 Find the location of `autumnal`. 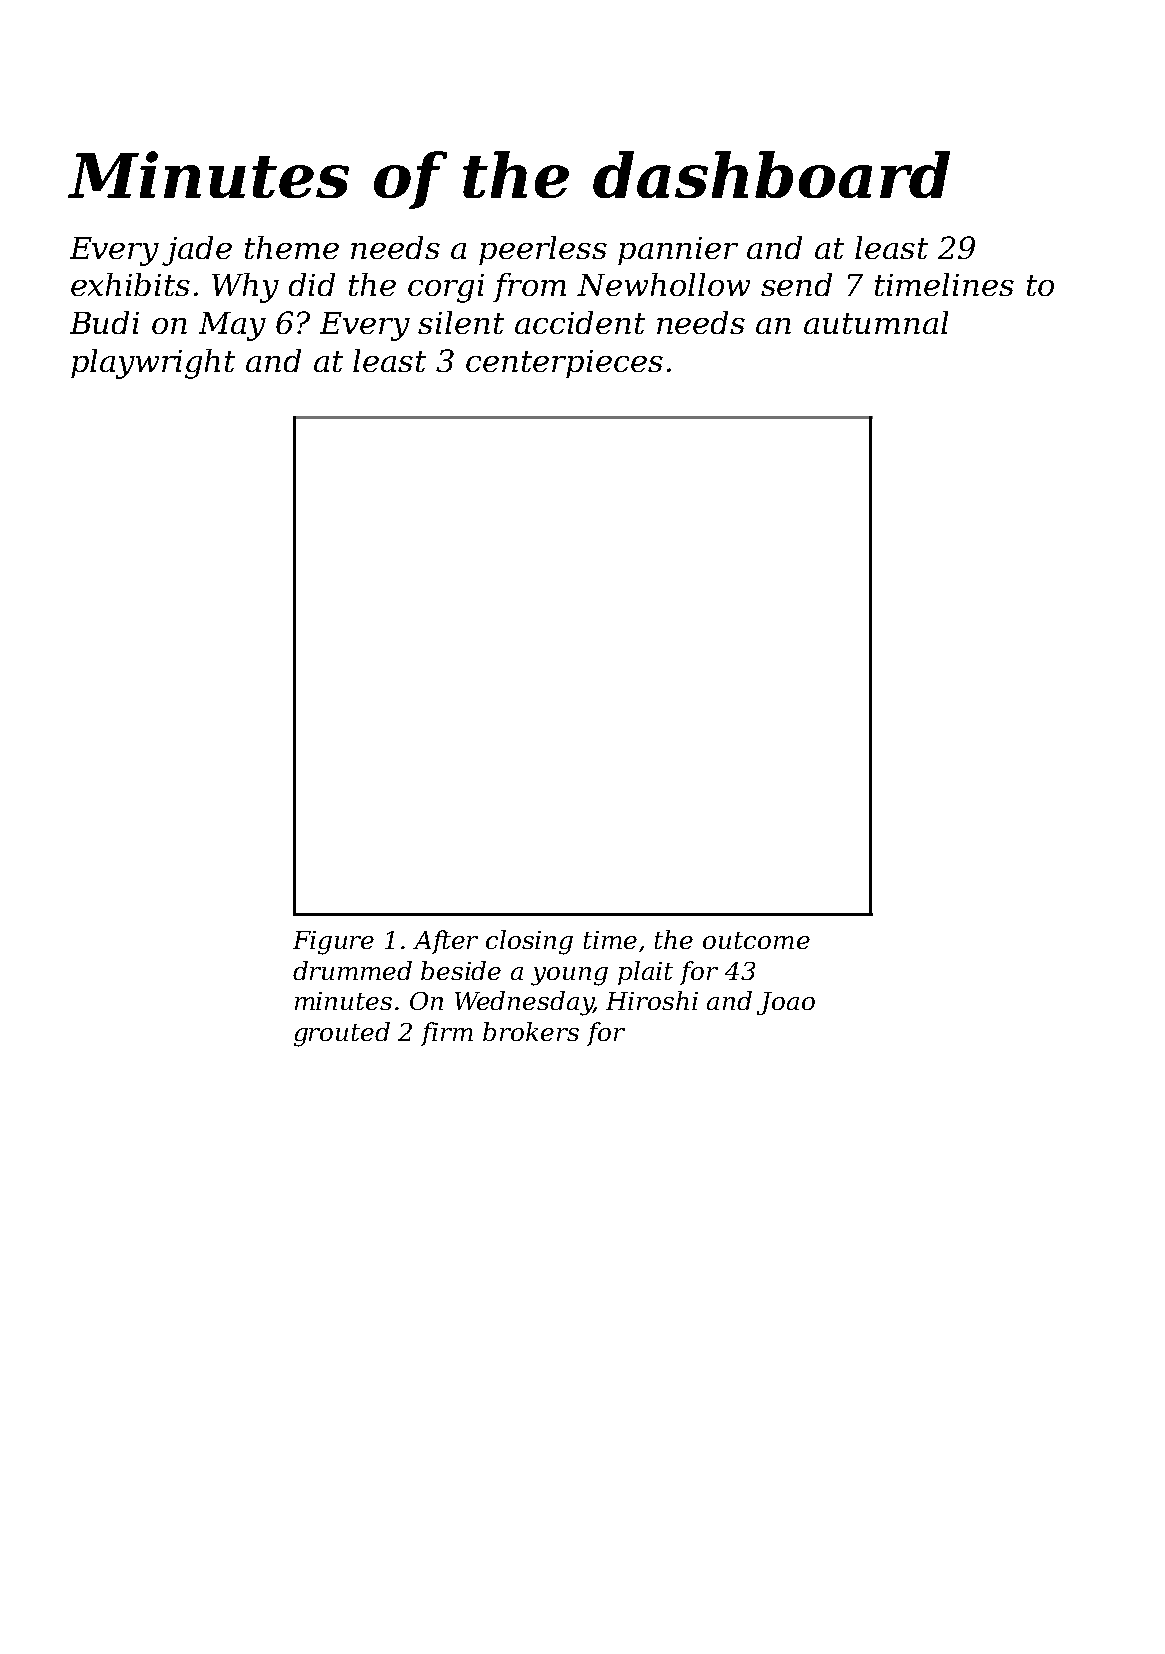

autumnal is located at coordinates (876, 322).
